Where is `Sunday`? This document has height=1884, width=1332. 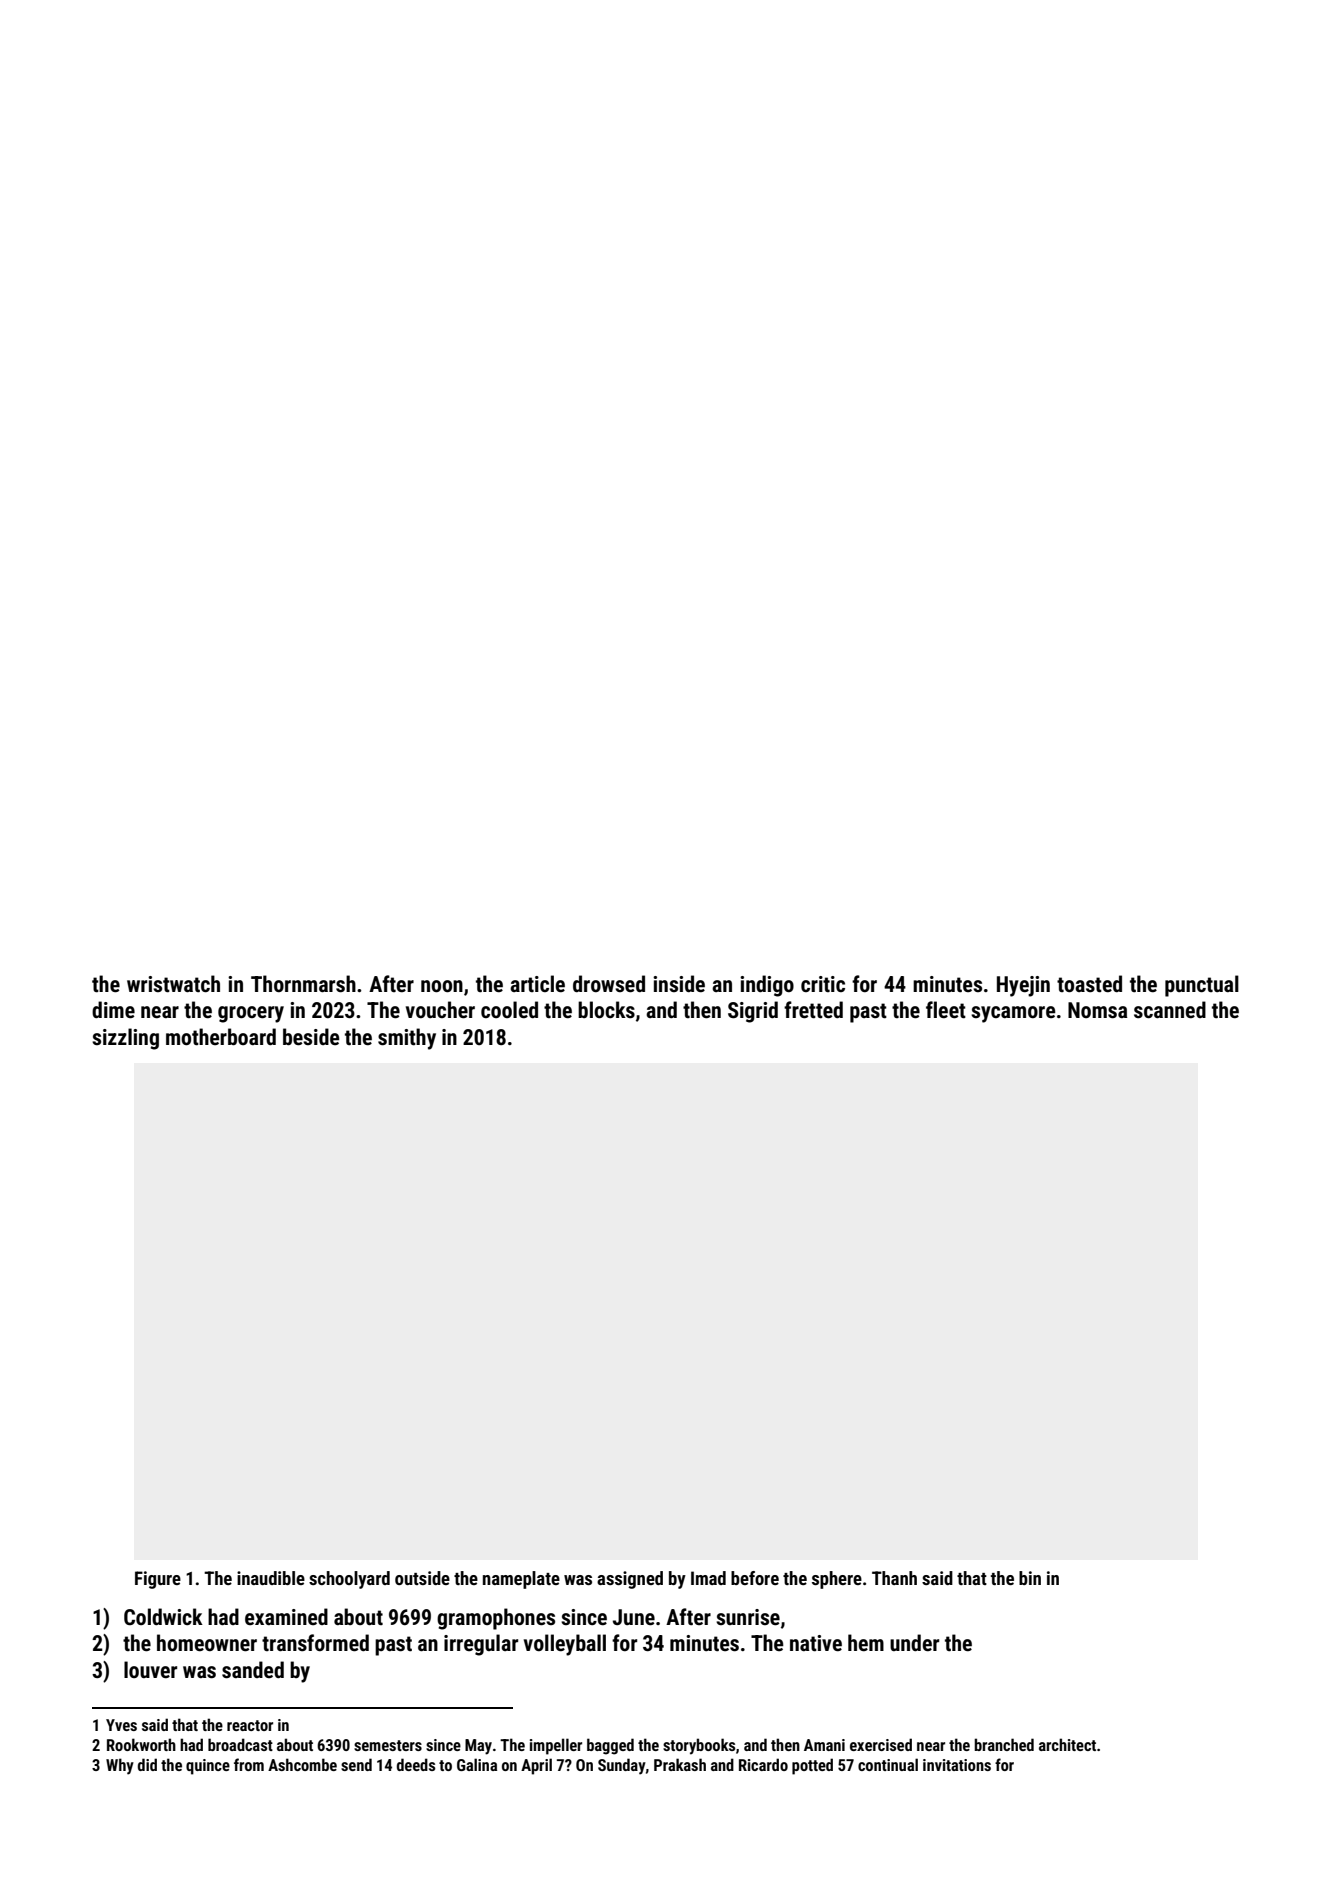 Sunday is located at coordinates (622, 1766).
